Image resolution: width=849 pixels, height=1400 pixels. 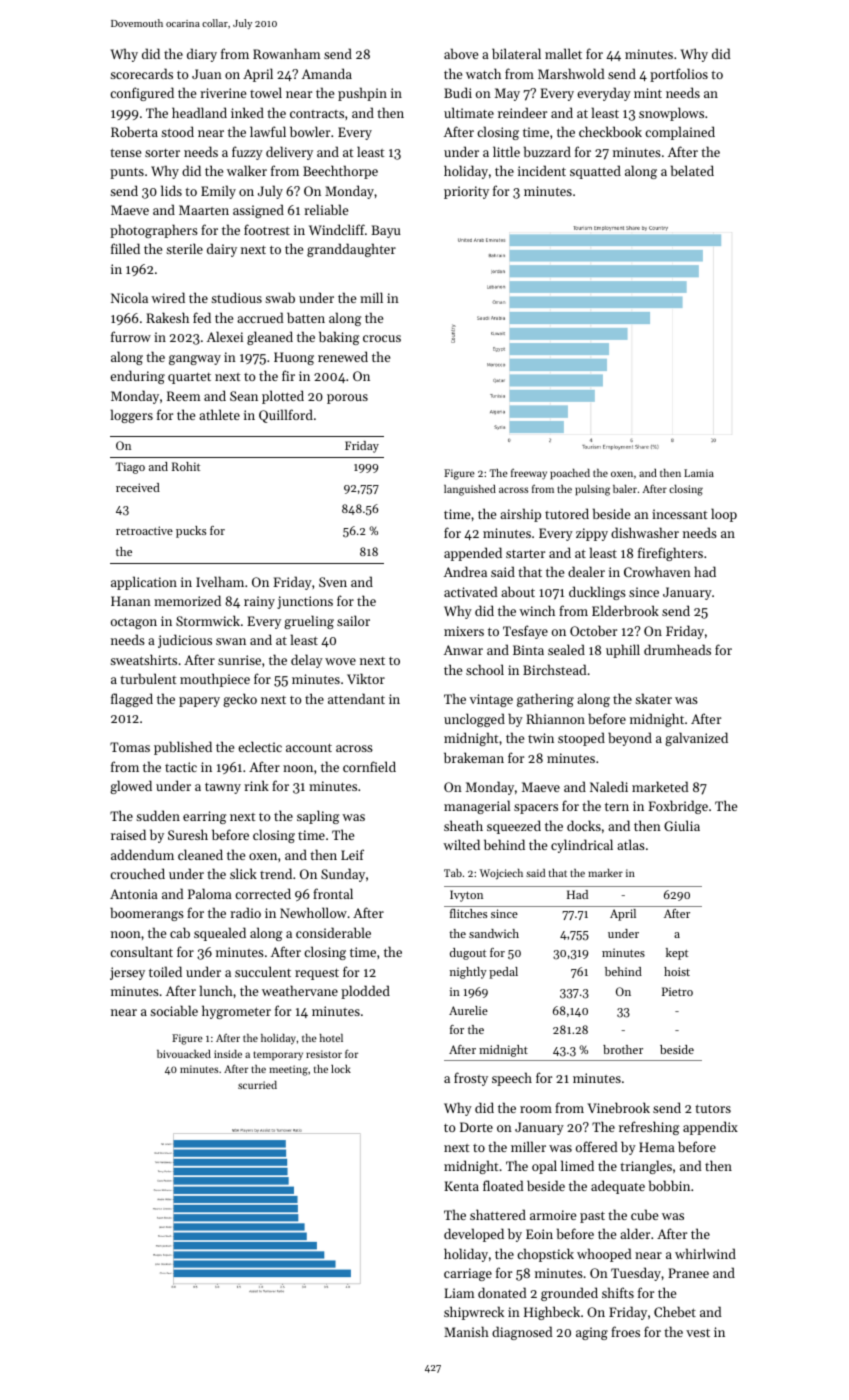 What do you see at coordinates (563, 53) in the document?
I see `mallet` at bounding box center [563, 53].
